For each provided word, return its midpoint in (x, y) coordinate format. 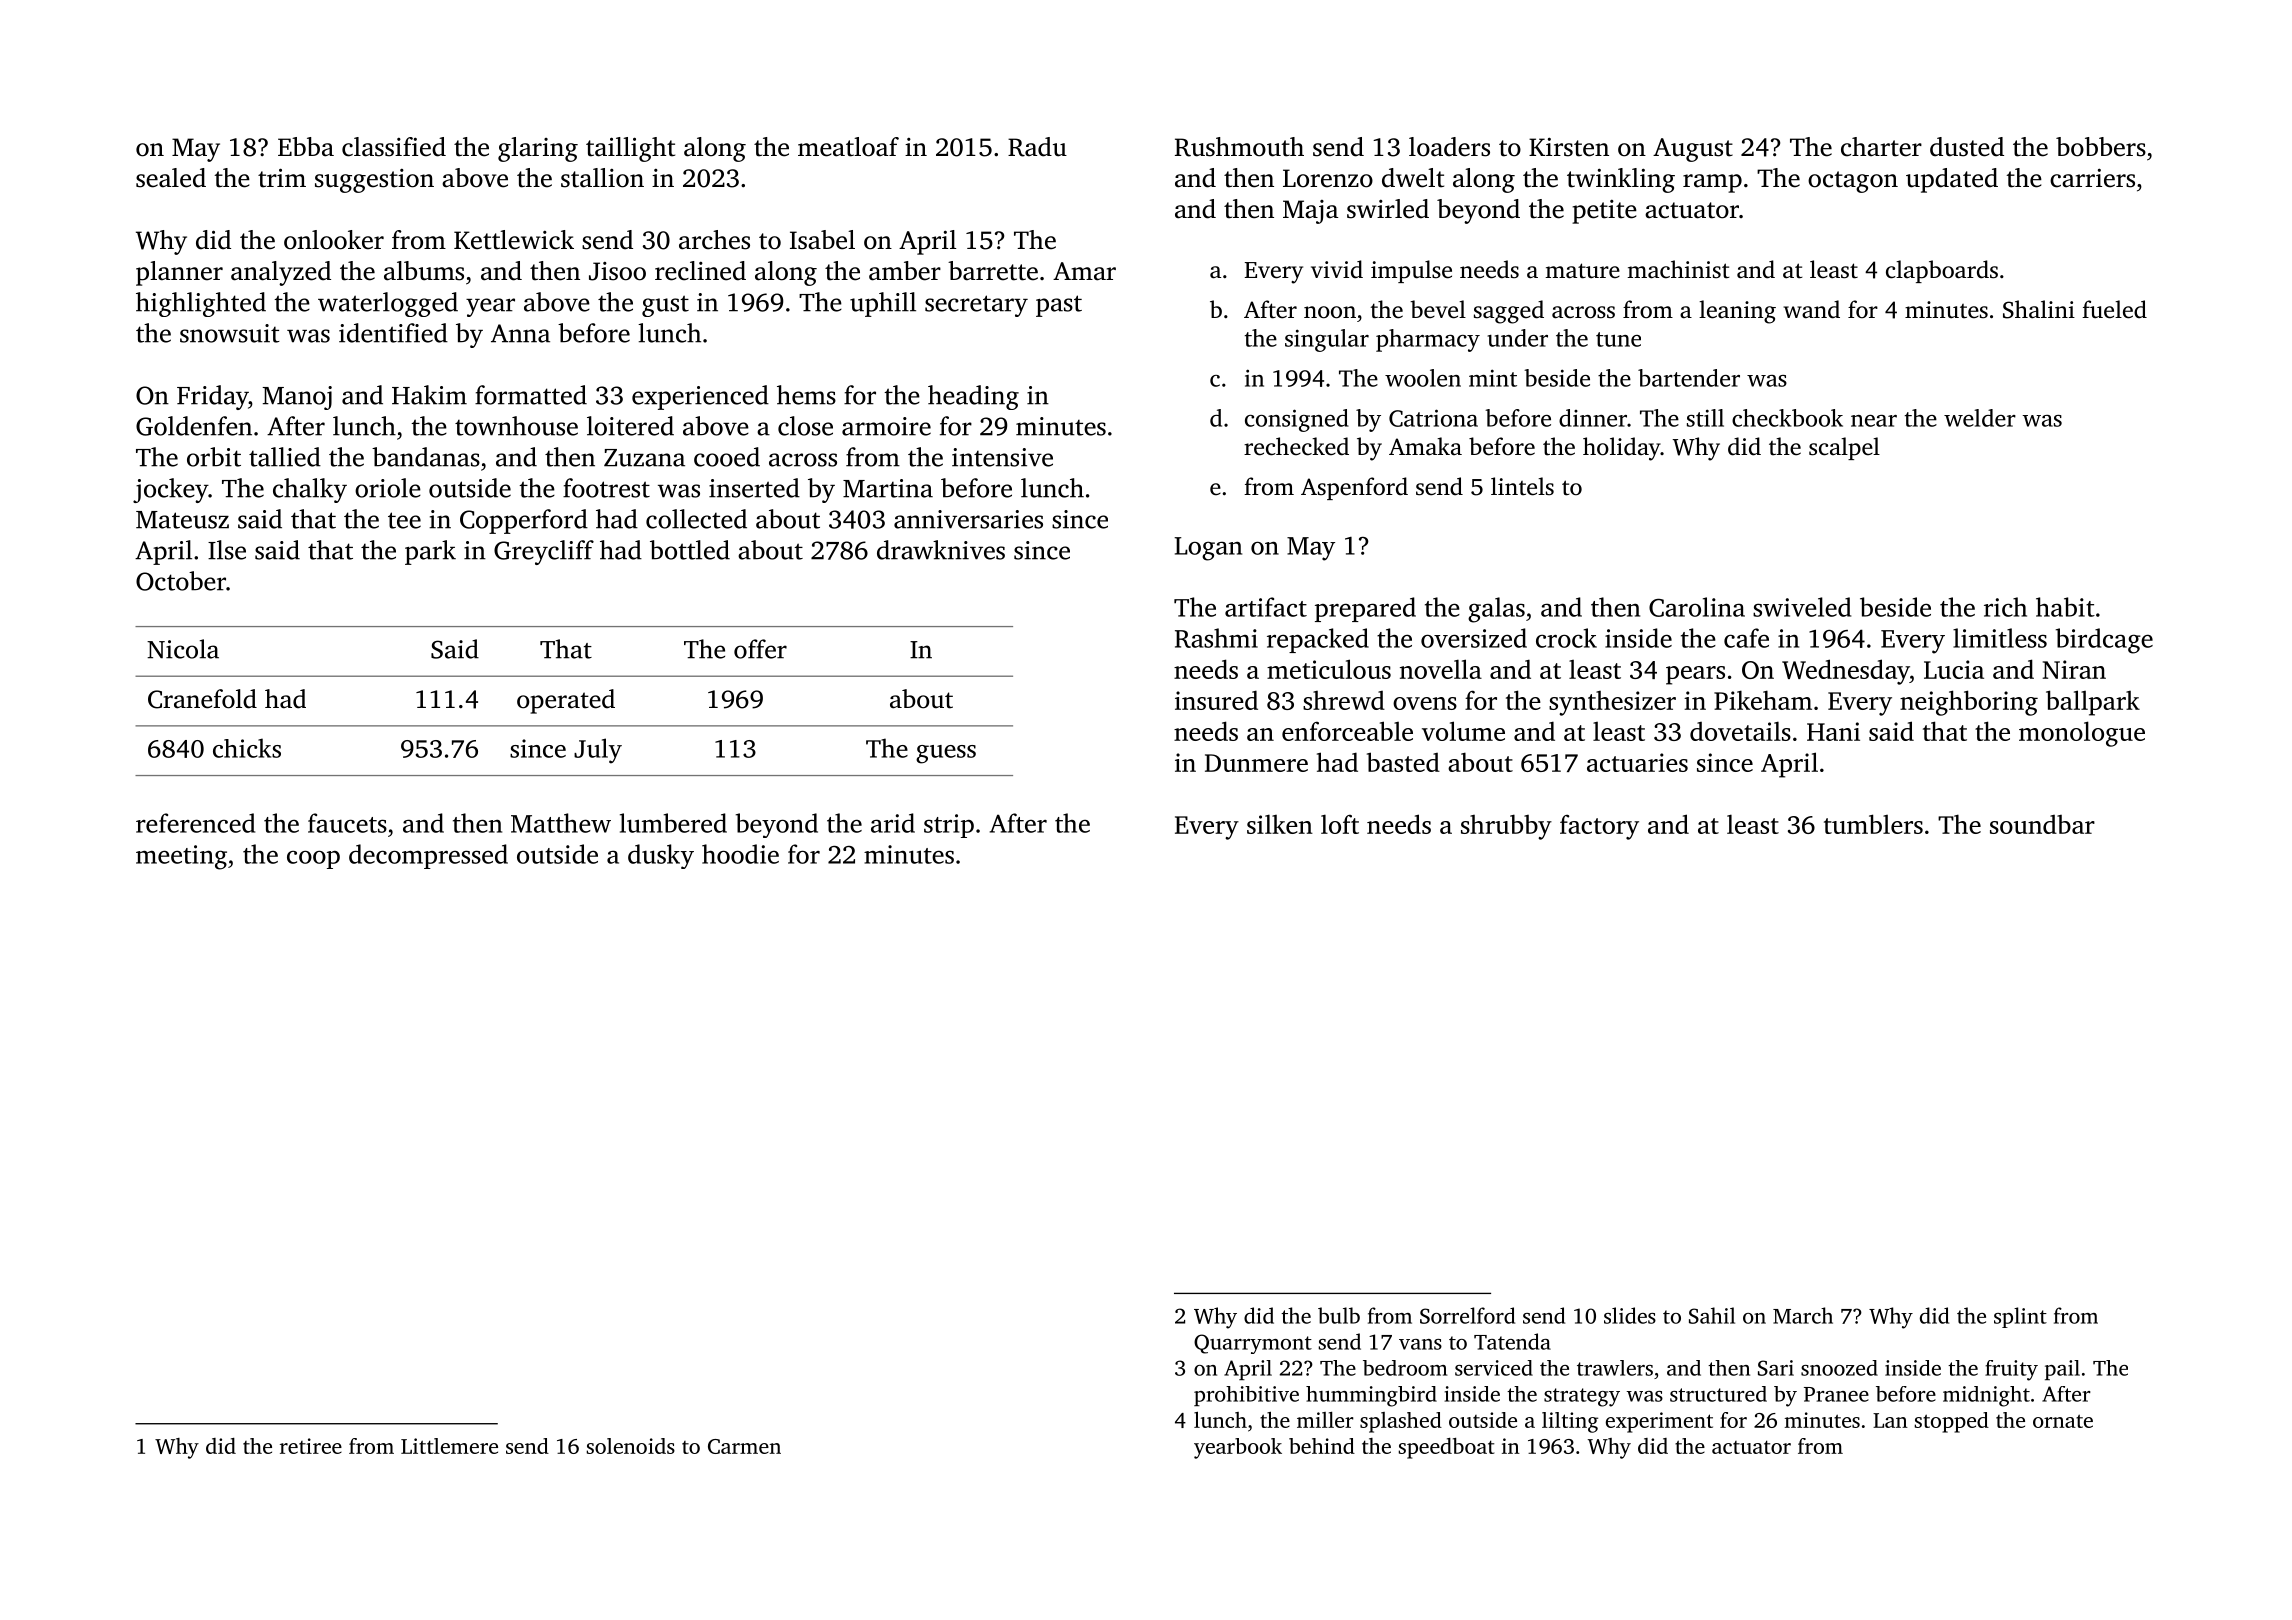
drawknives (941, 550)
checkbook (1787, 418)
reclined (700, 271)
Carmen (744, 1446)
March (1803, 1315)
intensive (1002, 457)
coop (313, 860)
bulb (1339, 1315)
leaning (1737, 312)
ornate (2063, 1421)
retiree (311, 1446)
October (181, 581)
